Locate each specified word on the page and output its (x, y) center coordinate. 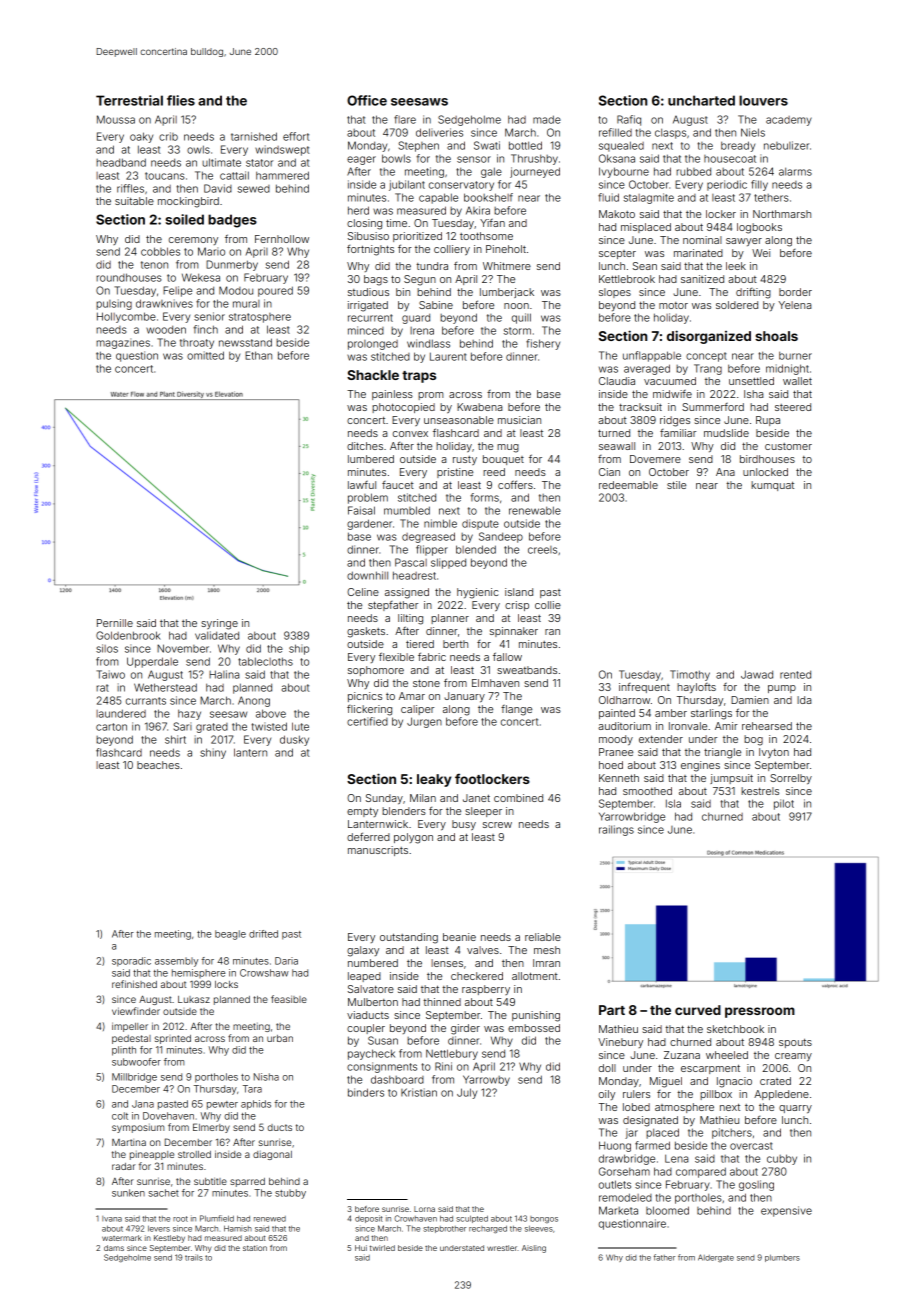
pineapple (152, 1155)
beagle (230, 935)
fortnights (370, 250)
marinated (698, 253)
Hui (361, 1248)
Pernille (115, 623)
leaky (434, 780)
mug (508, 448)
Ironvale (688, 726)
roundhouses (129, 277)
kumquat (772, 486)
